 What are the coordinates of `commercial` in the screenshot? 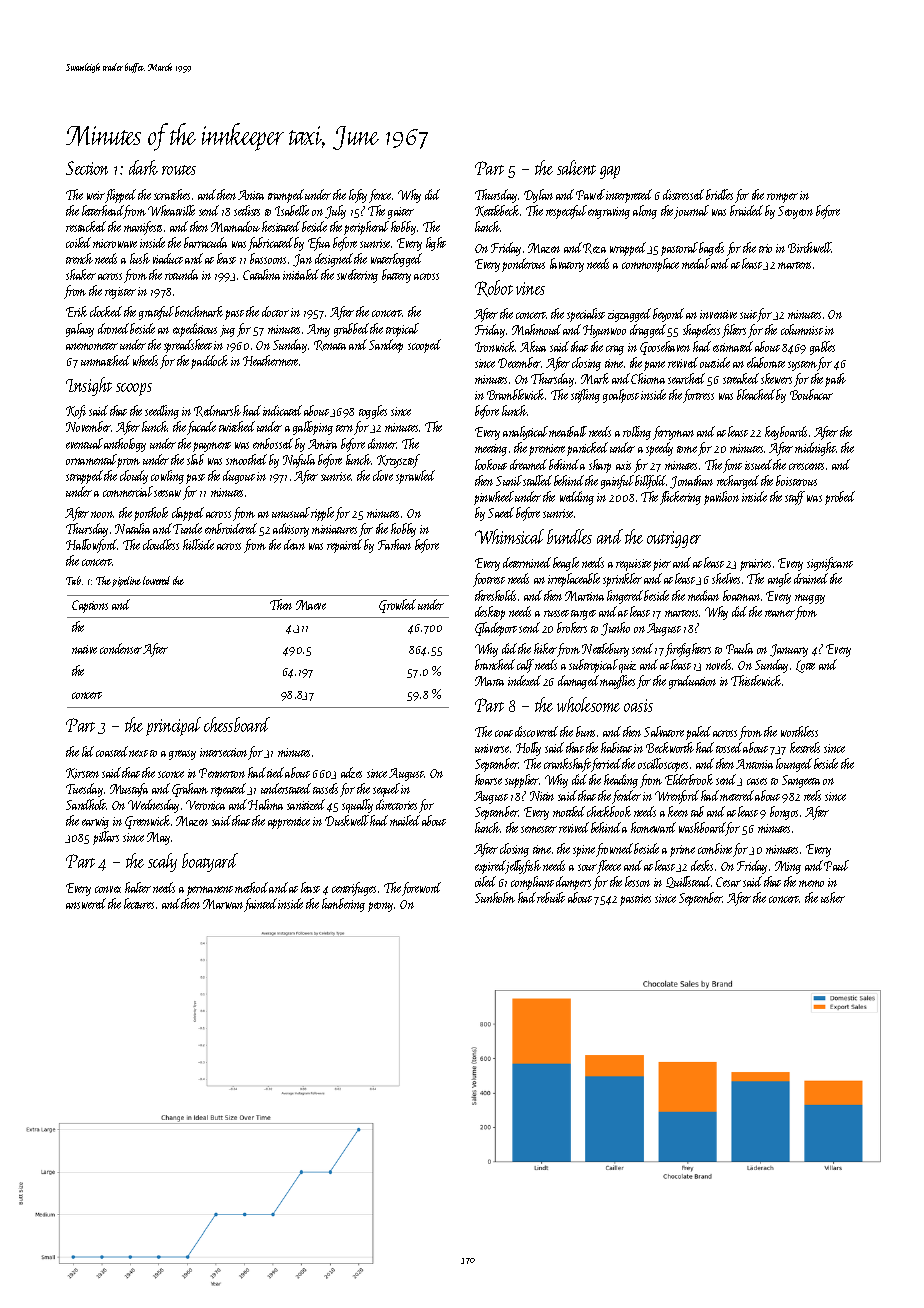 It's located at (128, 491).
